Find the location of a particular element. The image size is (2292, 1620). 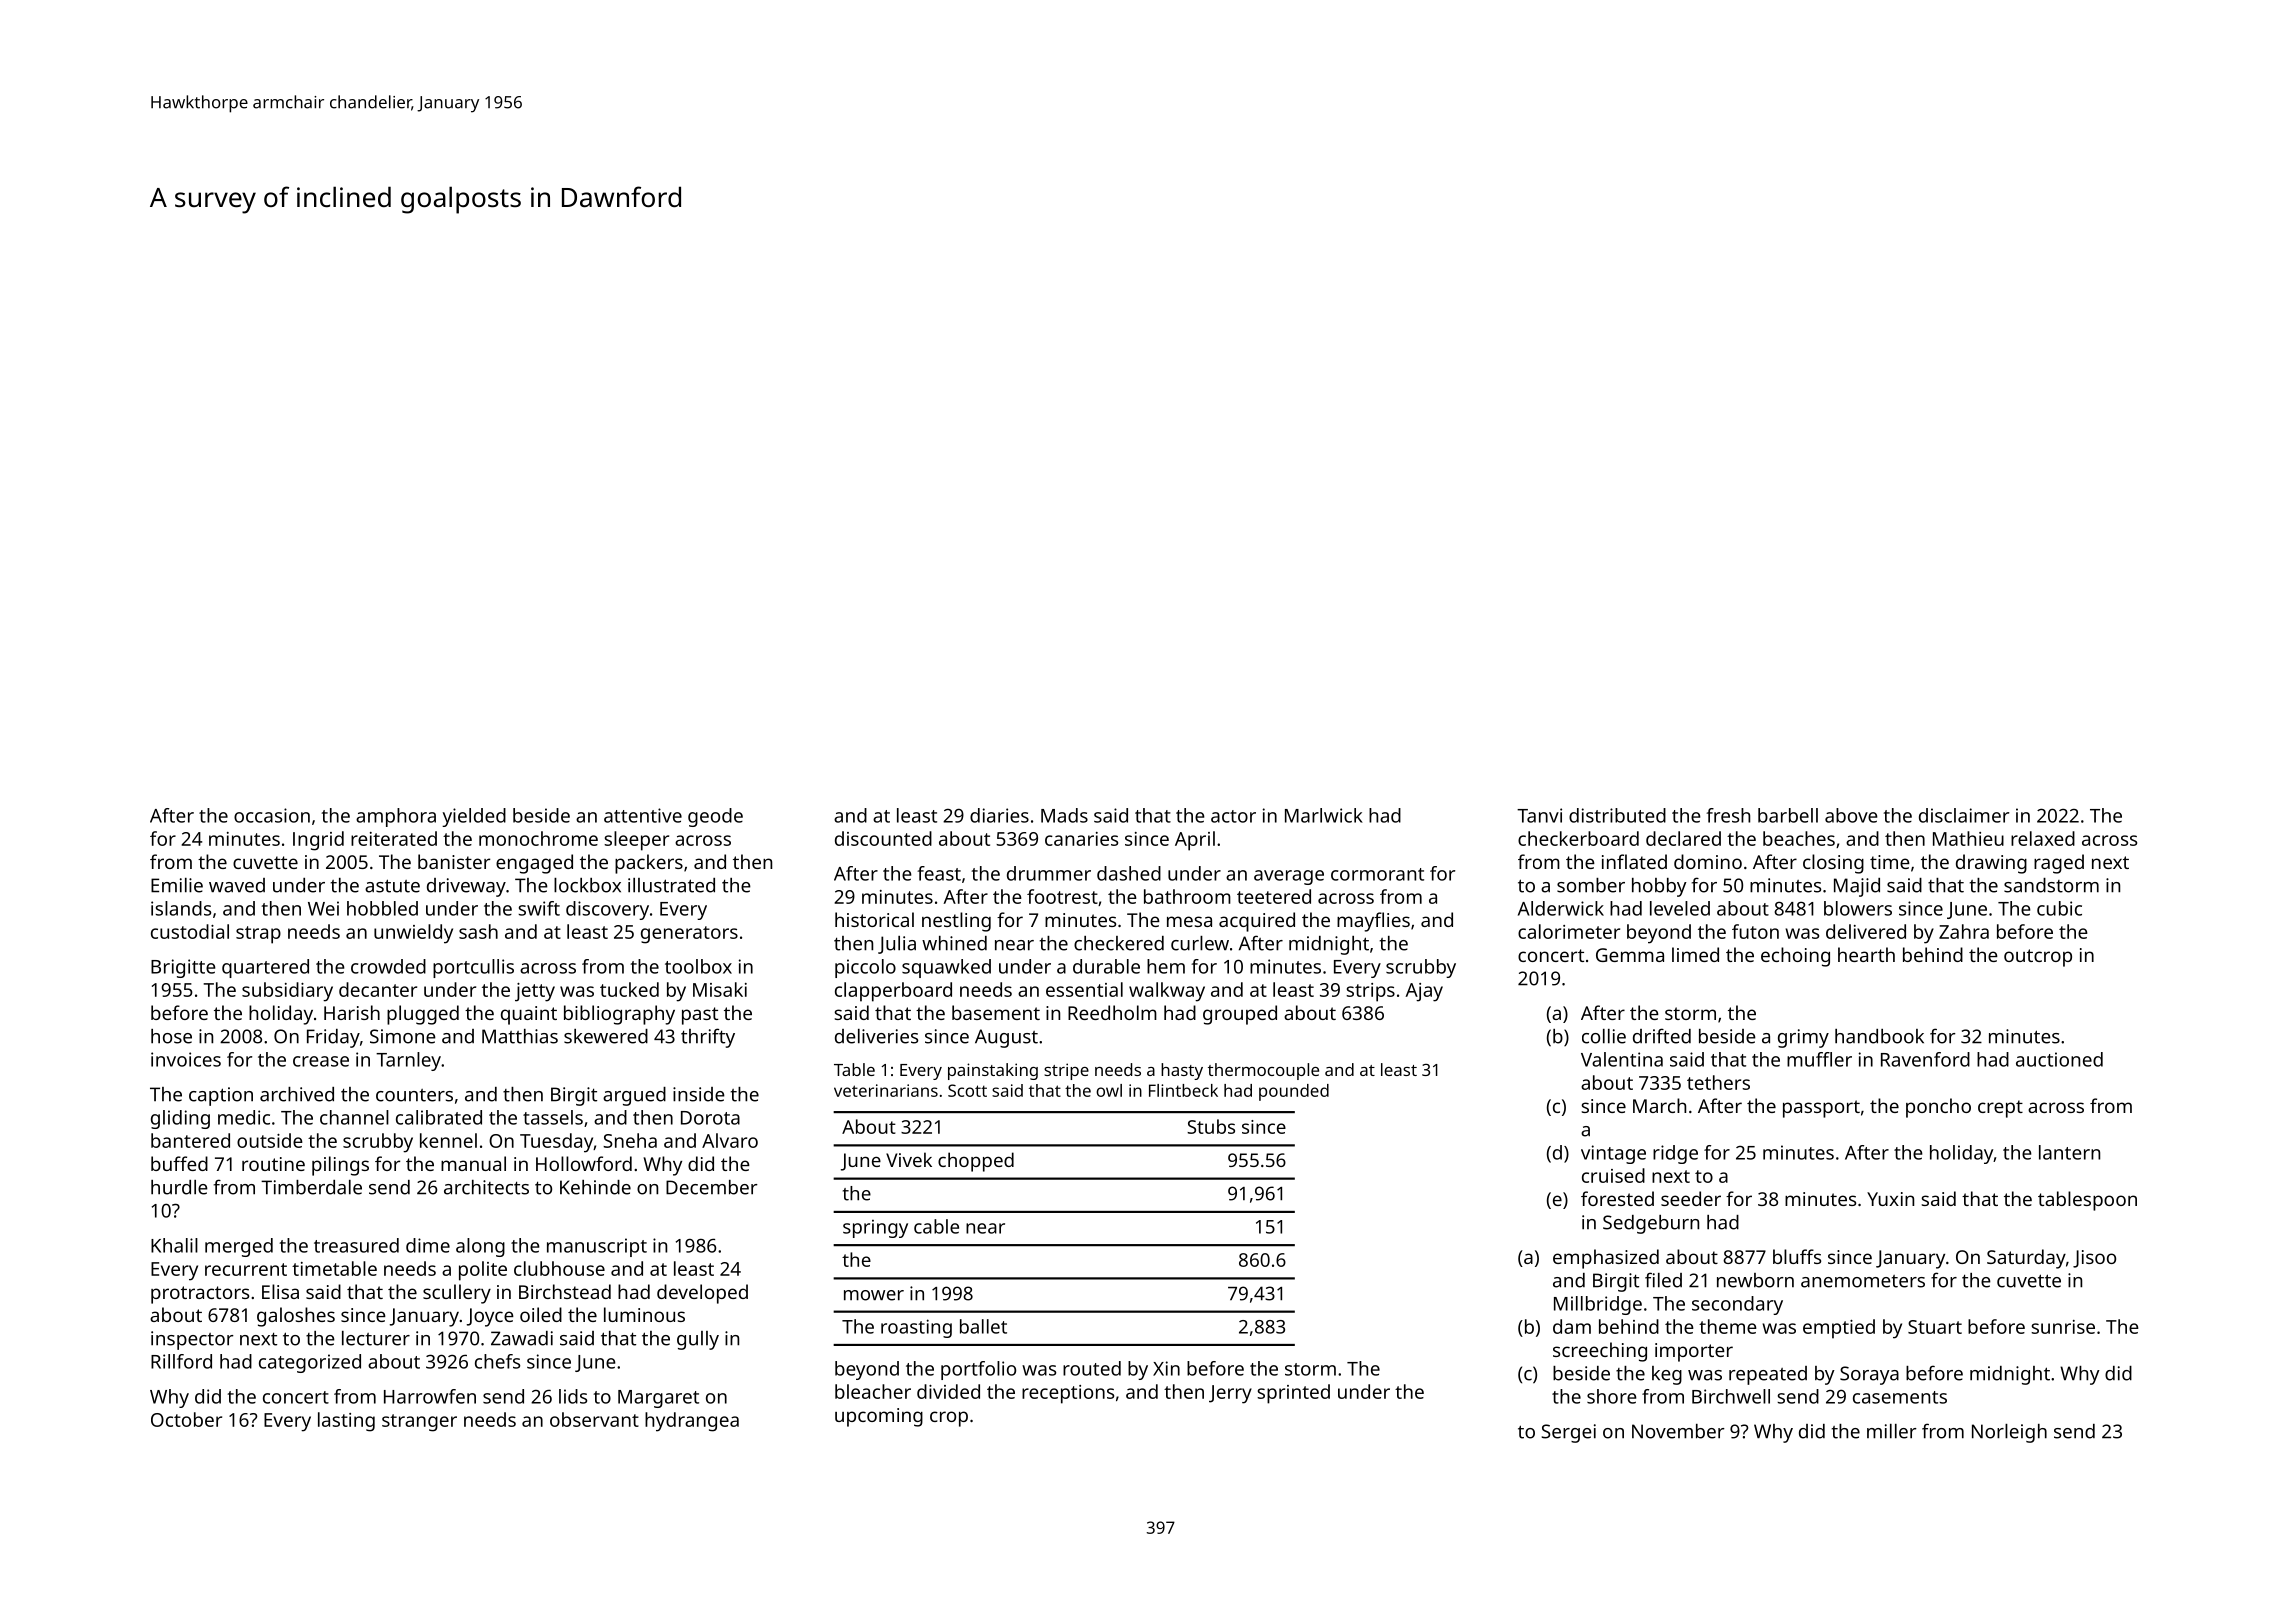

astute is located at coordinates (392, 886).
